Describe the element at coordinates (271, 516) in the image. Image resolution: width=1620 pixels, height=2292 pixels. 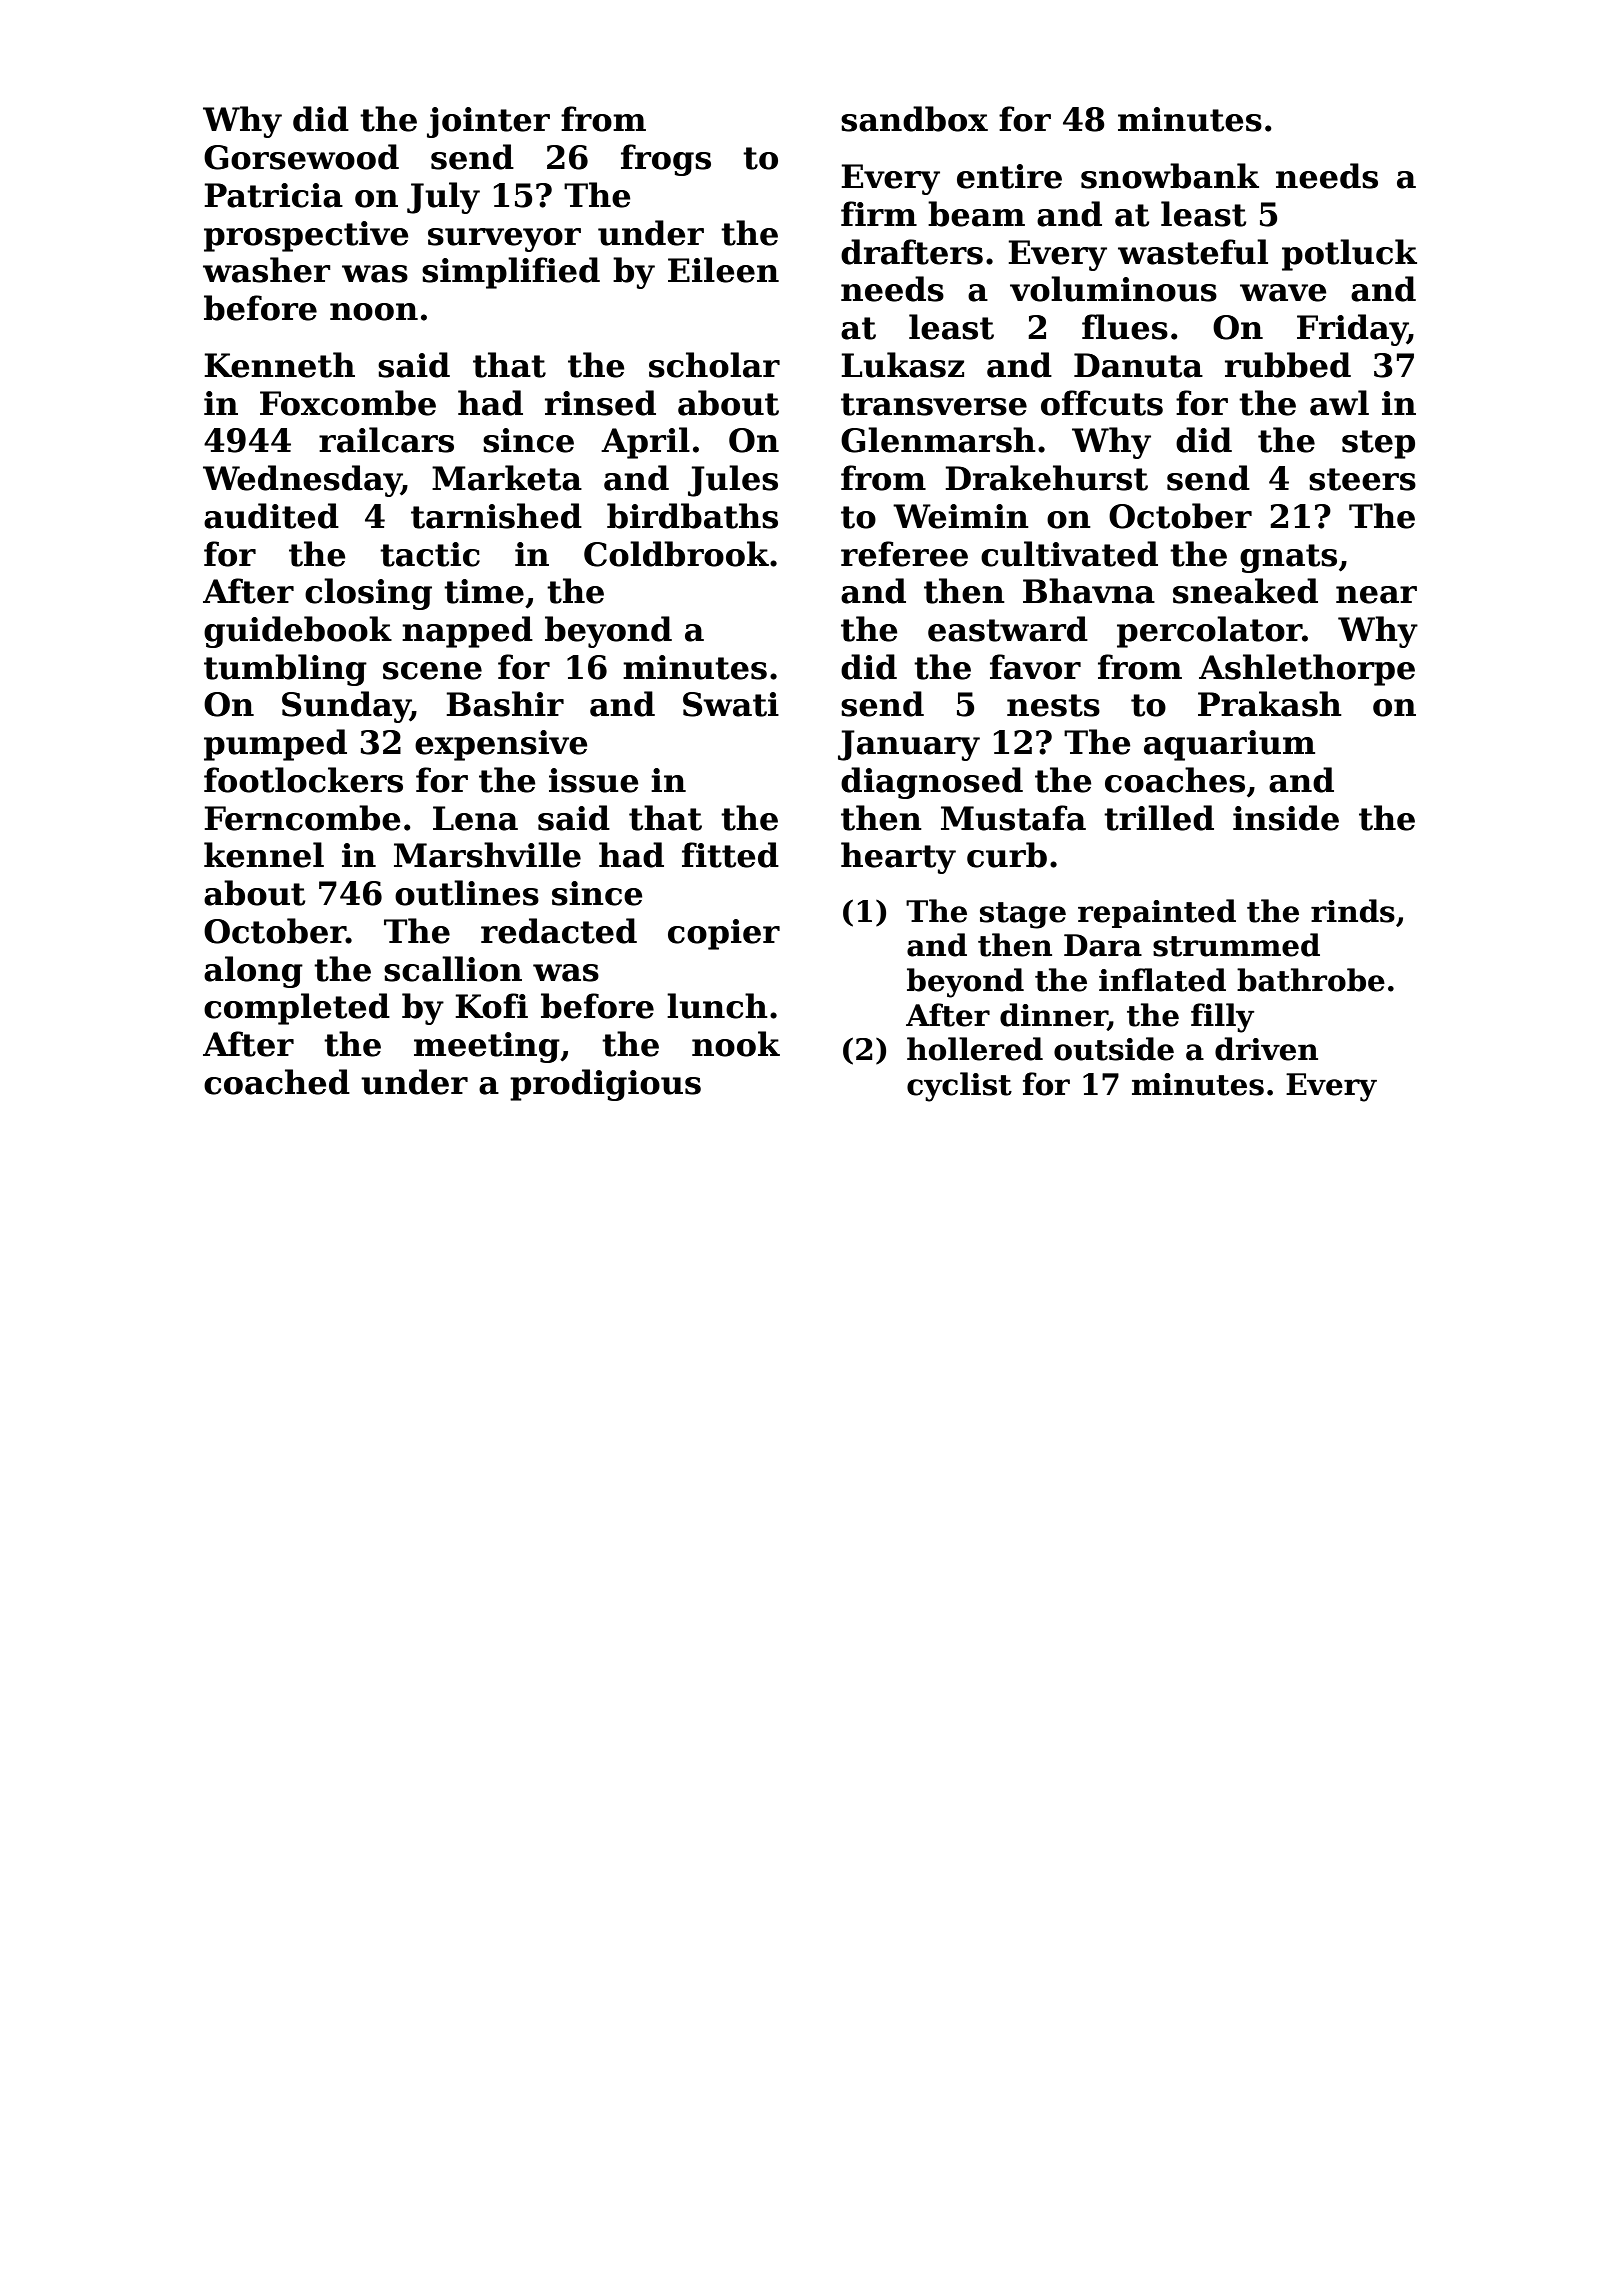
I see `audited` at that location.
